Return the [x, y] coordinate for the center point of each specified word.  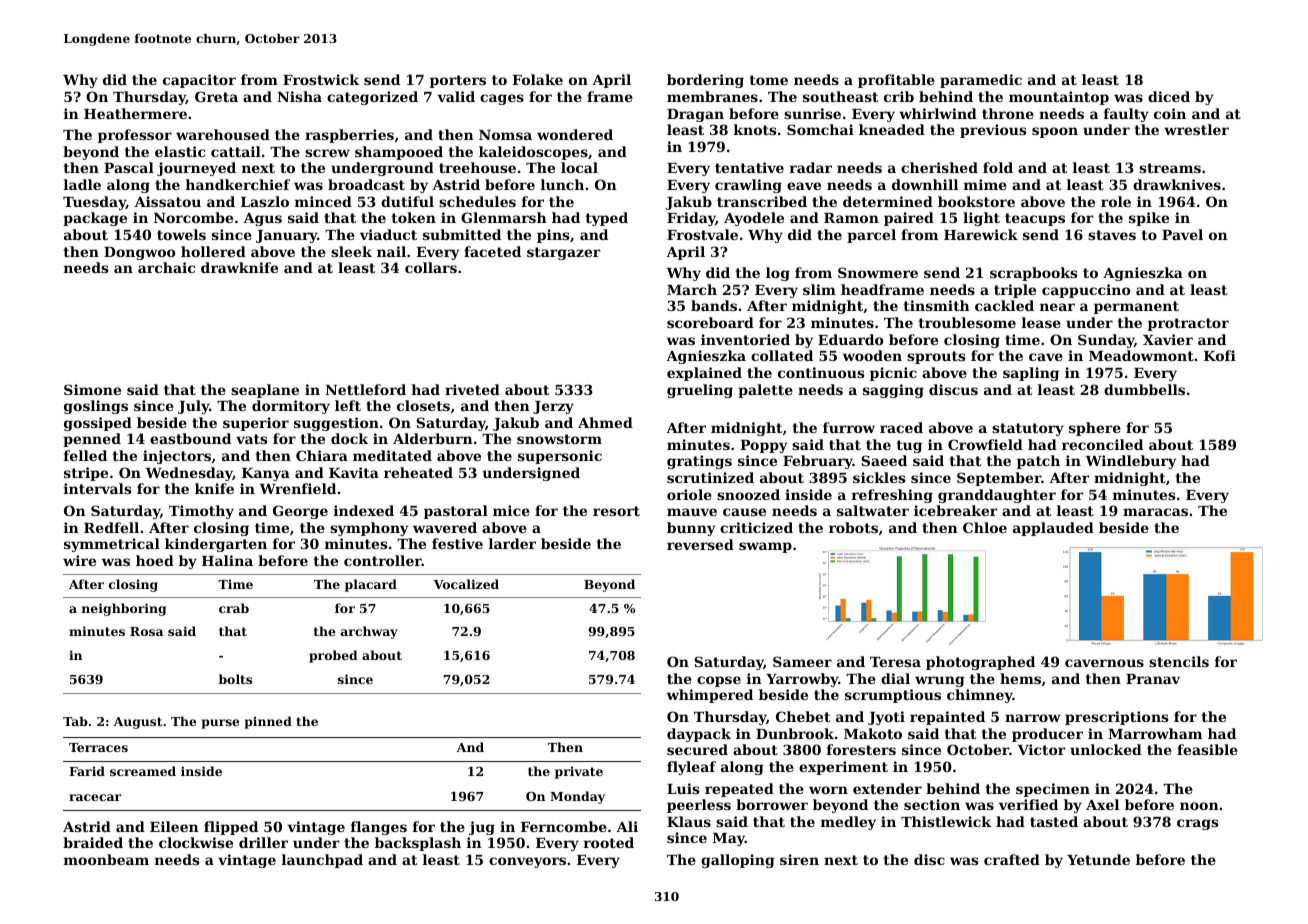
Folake [537, 79]
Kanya [266, 474]
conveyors [527, 862]
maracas [1155, 512]
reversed [700, 544]
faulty [1126, 115]
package [95, 219]
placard [371, 585]
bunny [691, 529]
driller [263, 842]
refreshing [892, 496]
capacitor [199, 81]
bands [714, 305]
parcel [871, 236]
